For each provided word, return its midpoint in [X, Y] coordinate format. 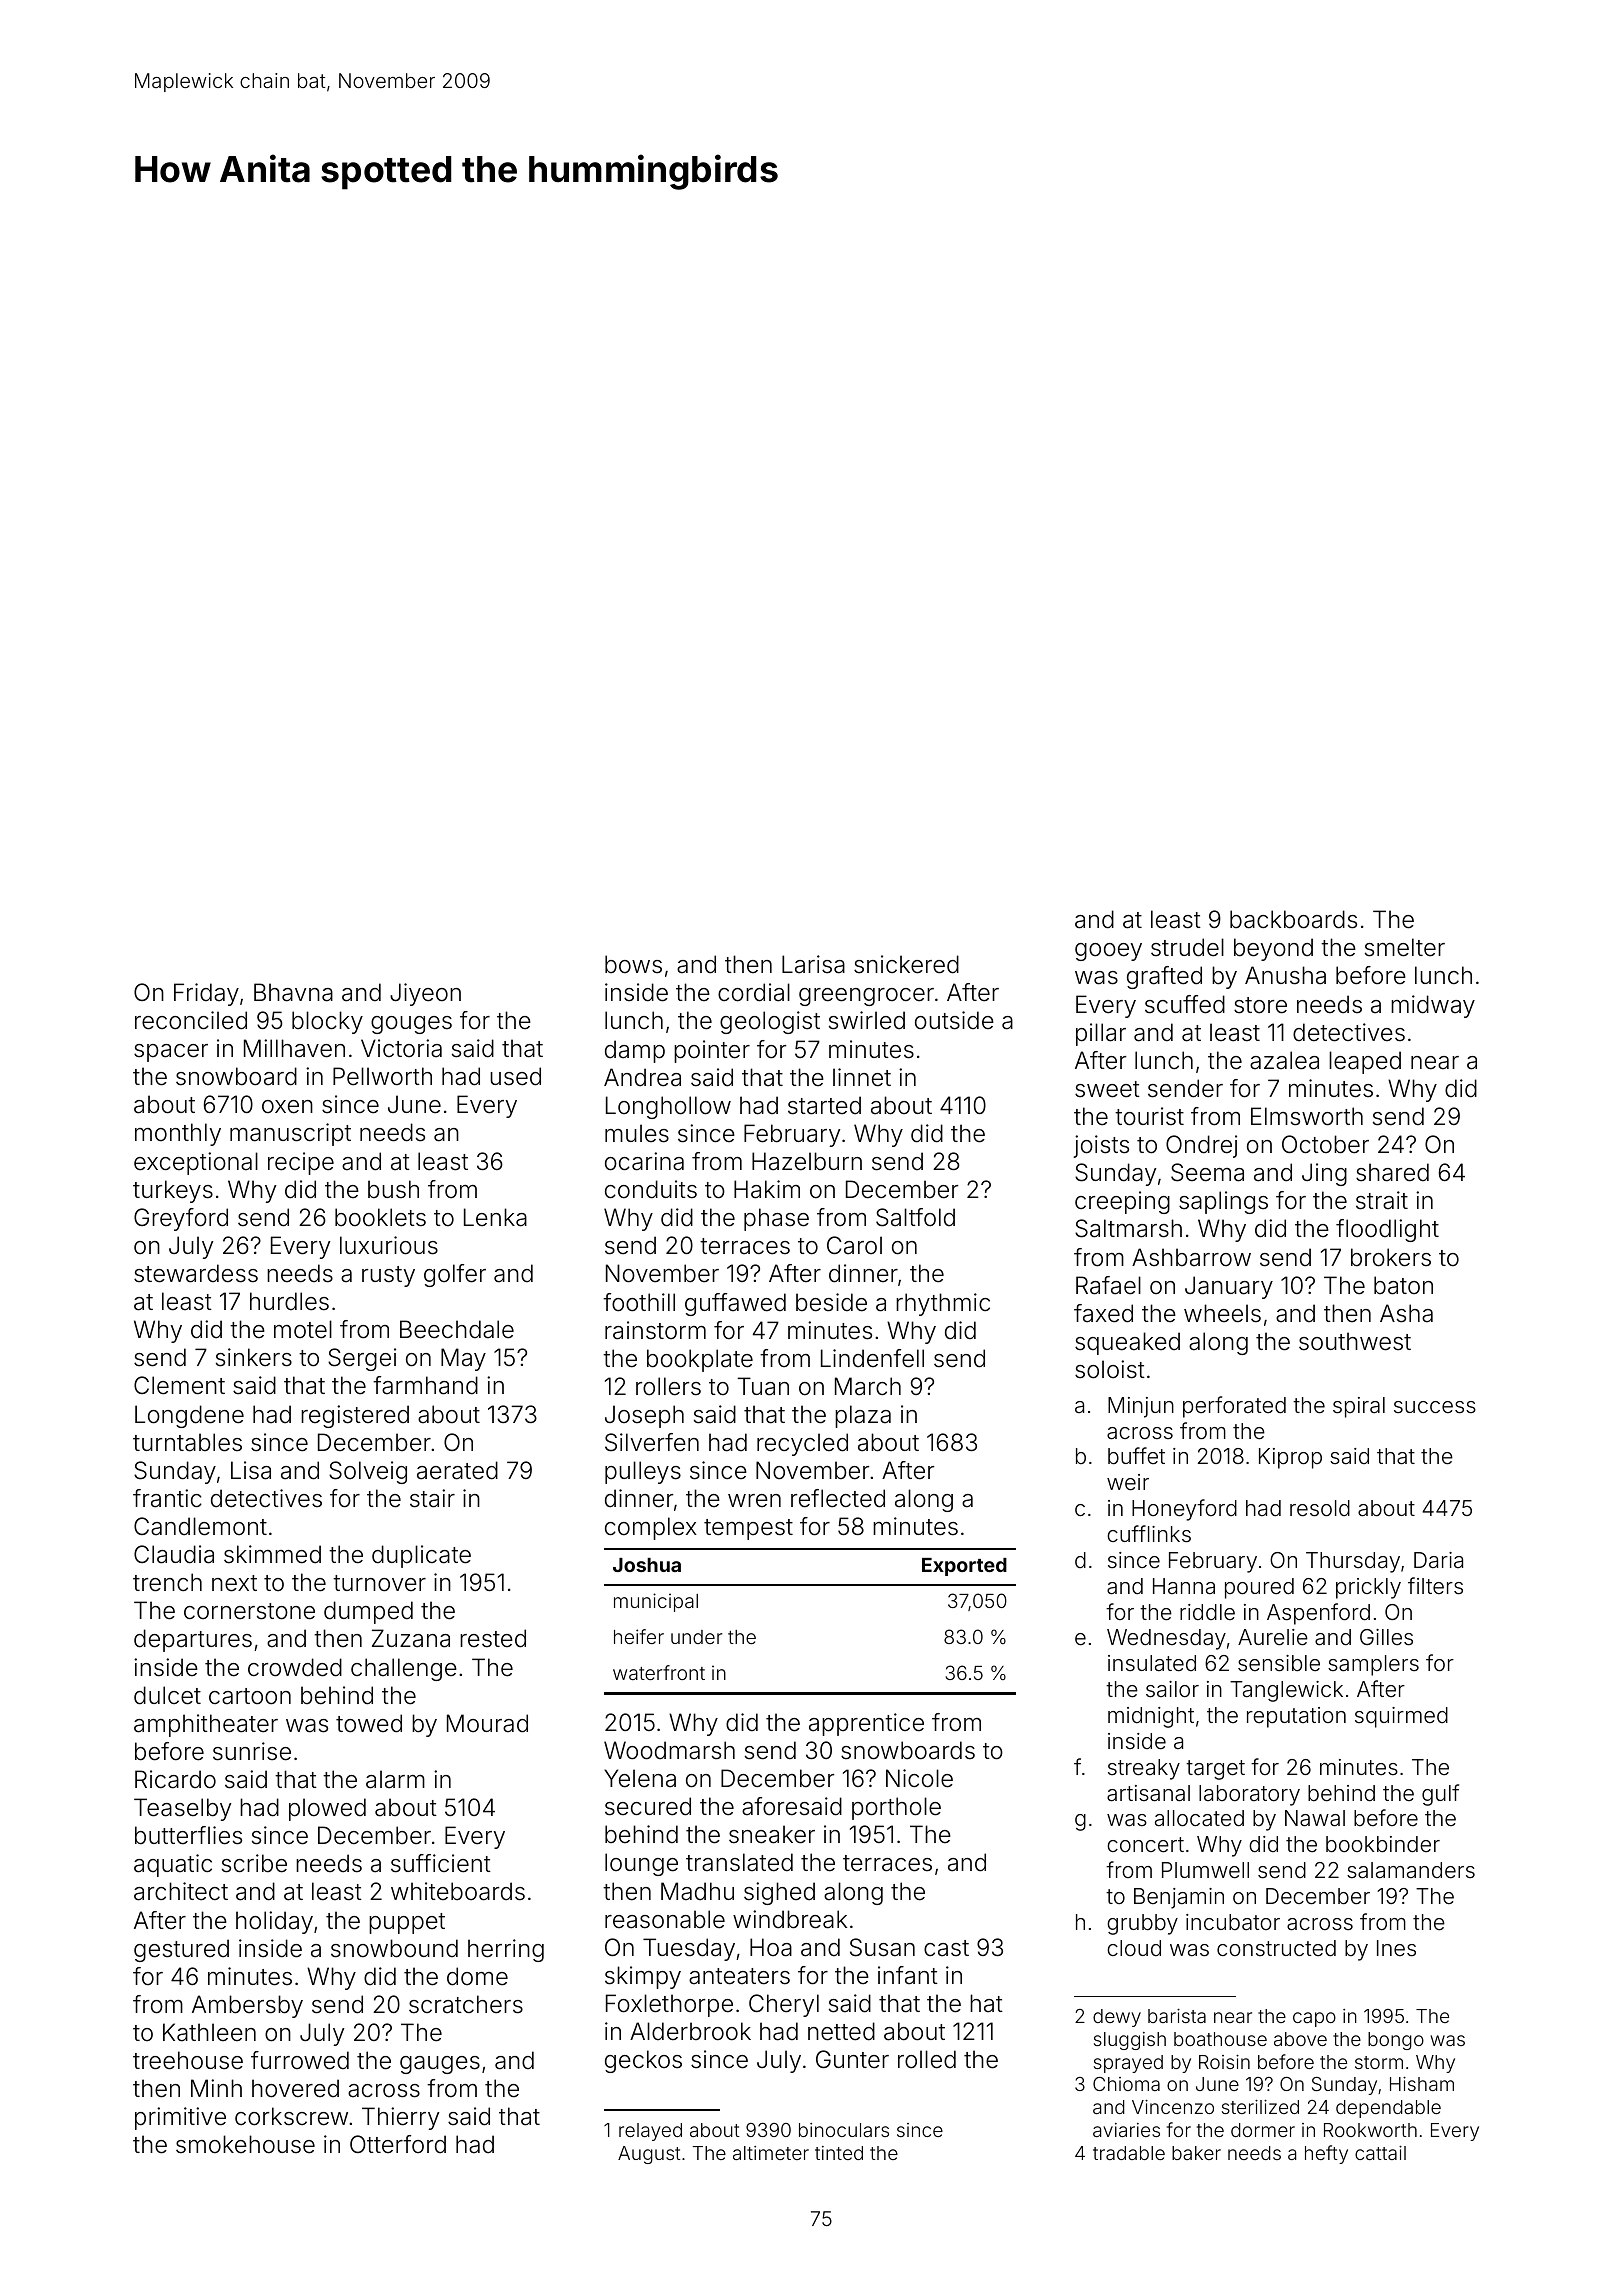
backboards [1293, 919]
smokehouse [245, 2144]
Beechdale [457, 1329]
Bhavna [293, 992]
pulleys [643, 1472]
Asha [1406, 1313]
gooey [1108, 952]
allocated [1199, 1818]
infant [908, 1975]
